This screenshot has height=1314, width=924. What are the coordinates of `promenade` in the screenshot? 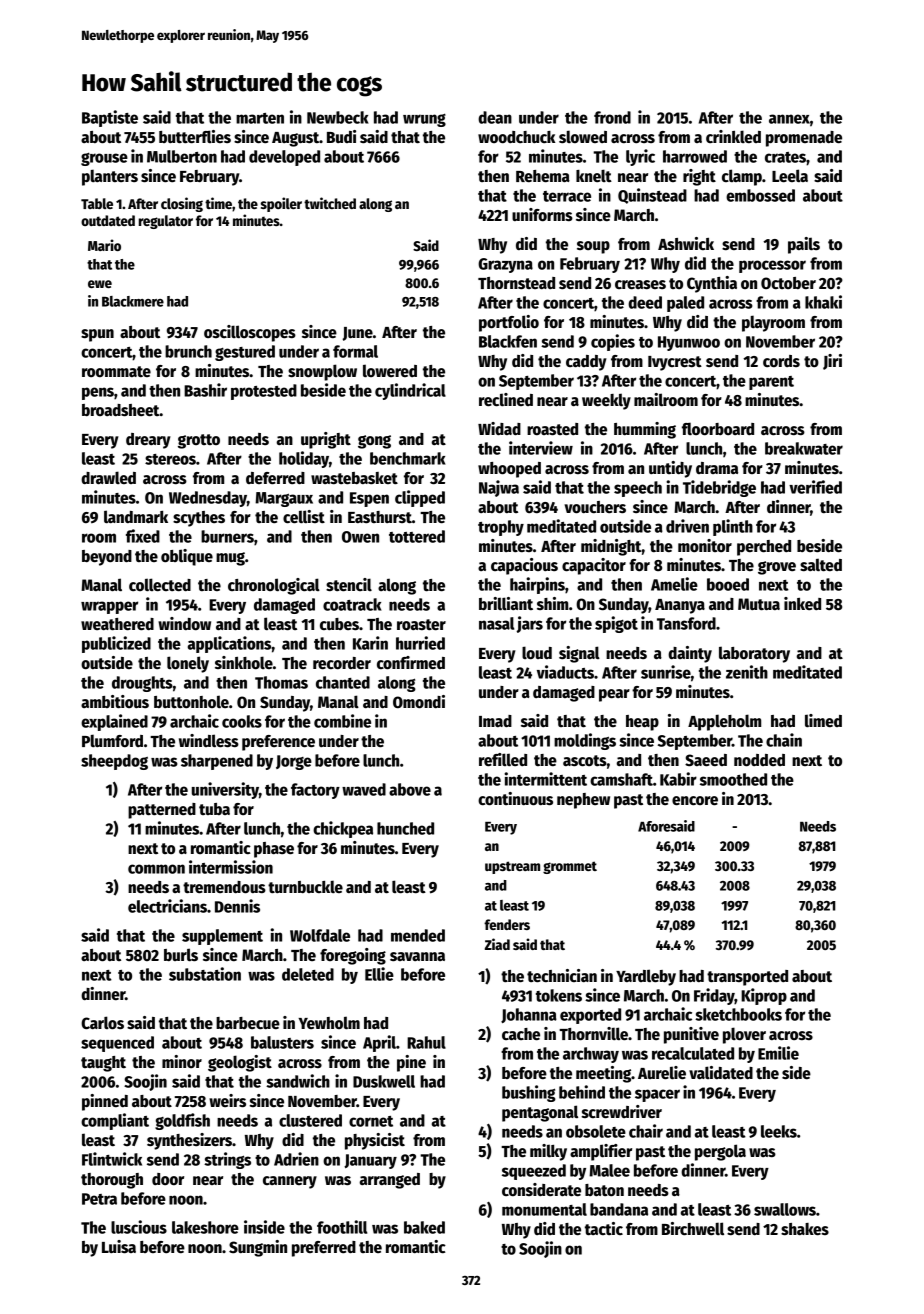 It's located at (804, 139).
